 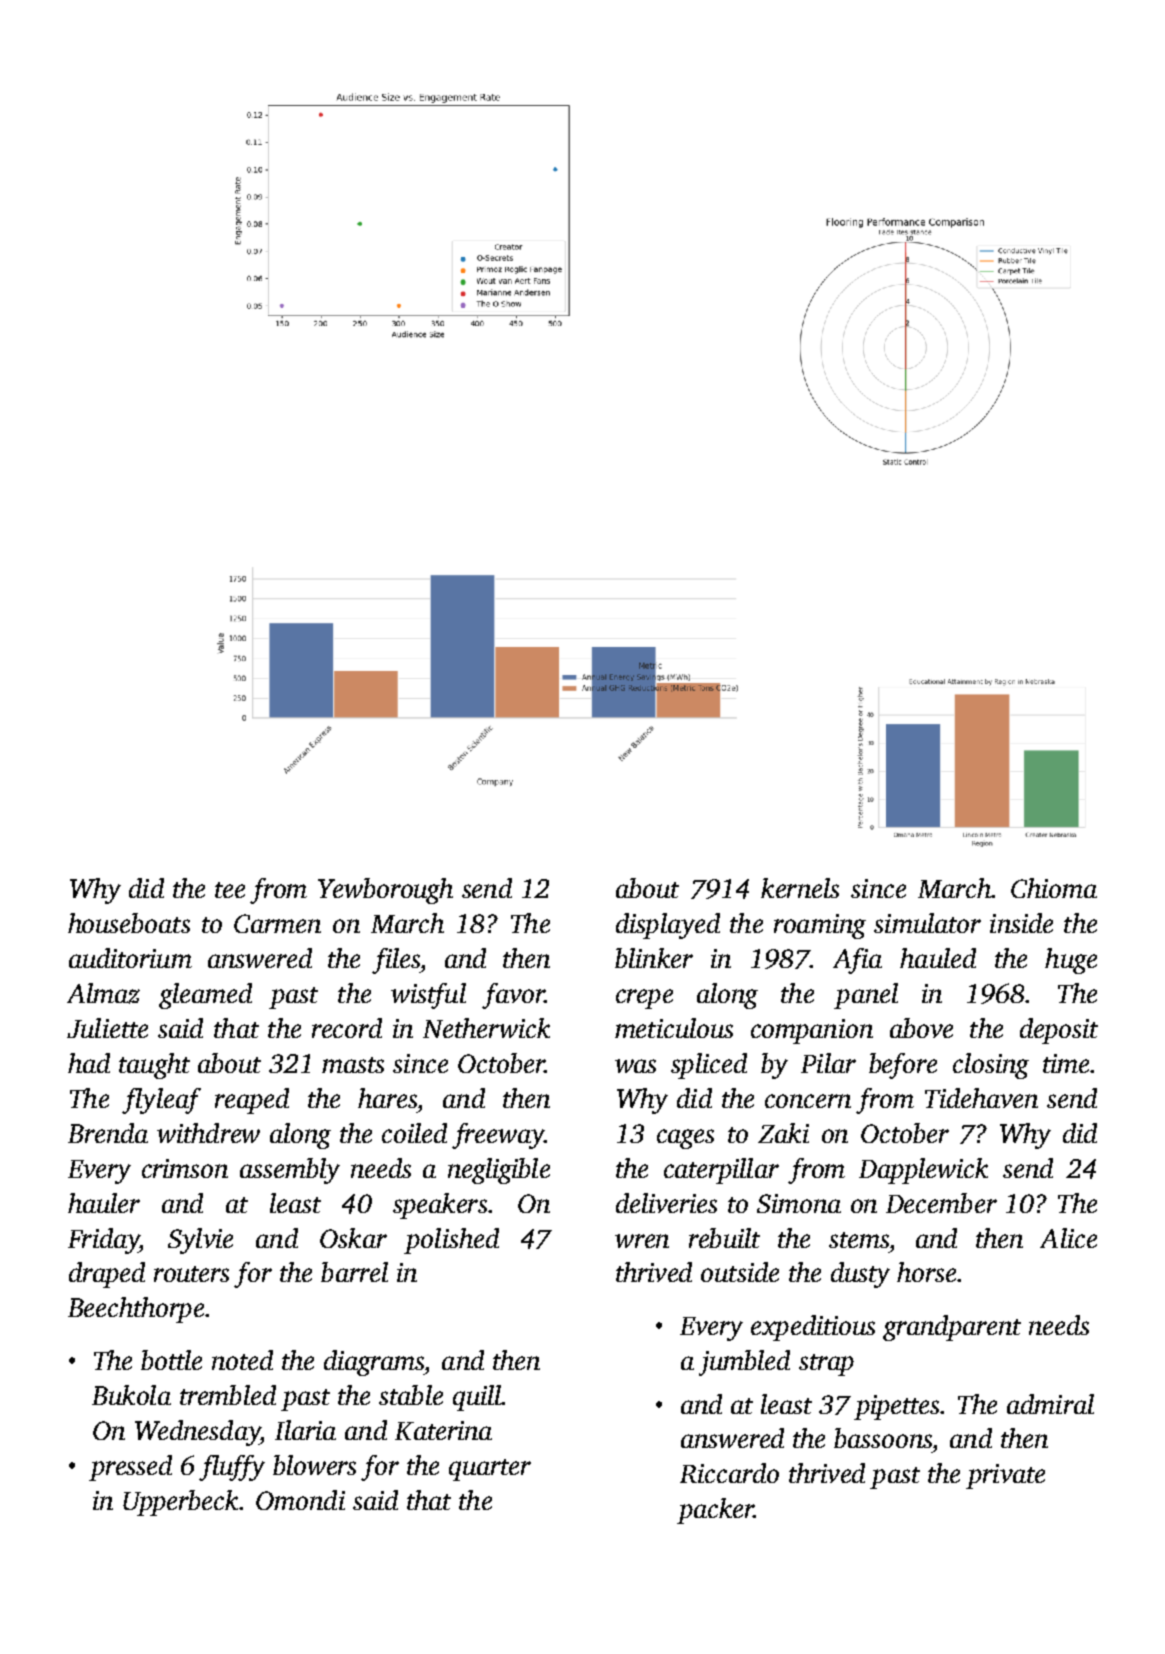 What do you see at coordinates (800, 888) in the screenshot?
I see `kernels` at bounding box center [800, 888].
